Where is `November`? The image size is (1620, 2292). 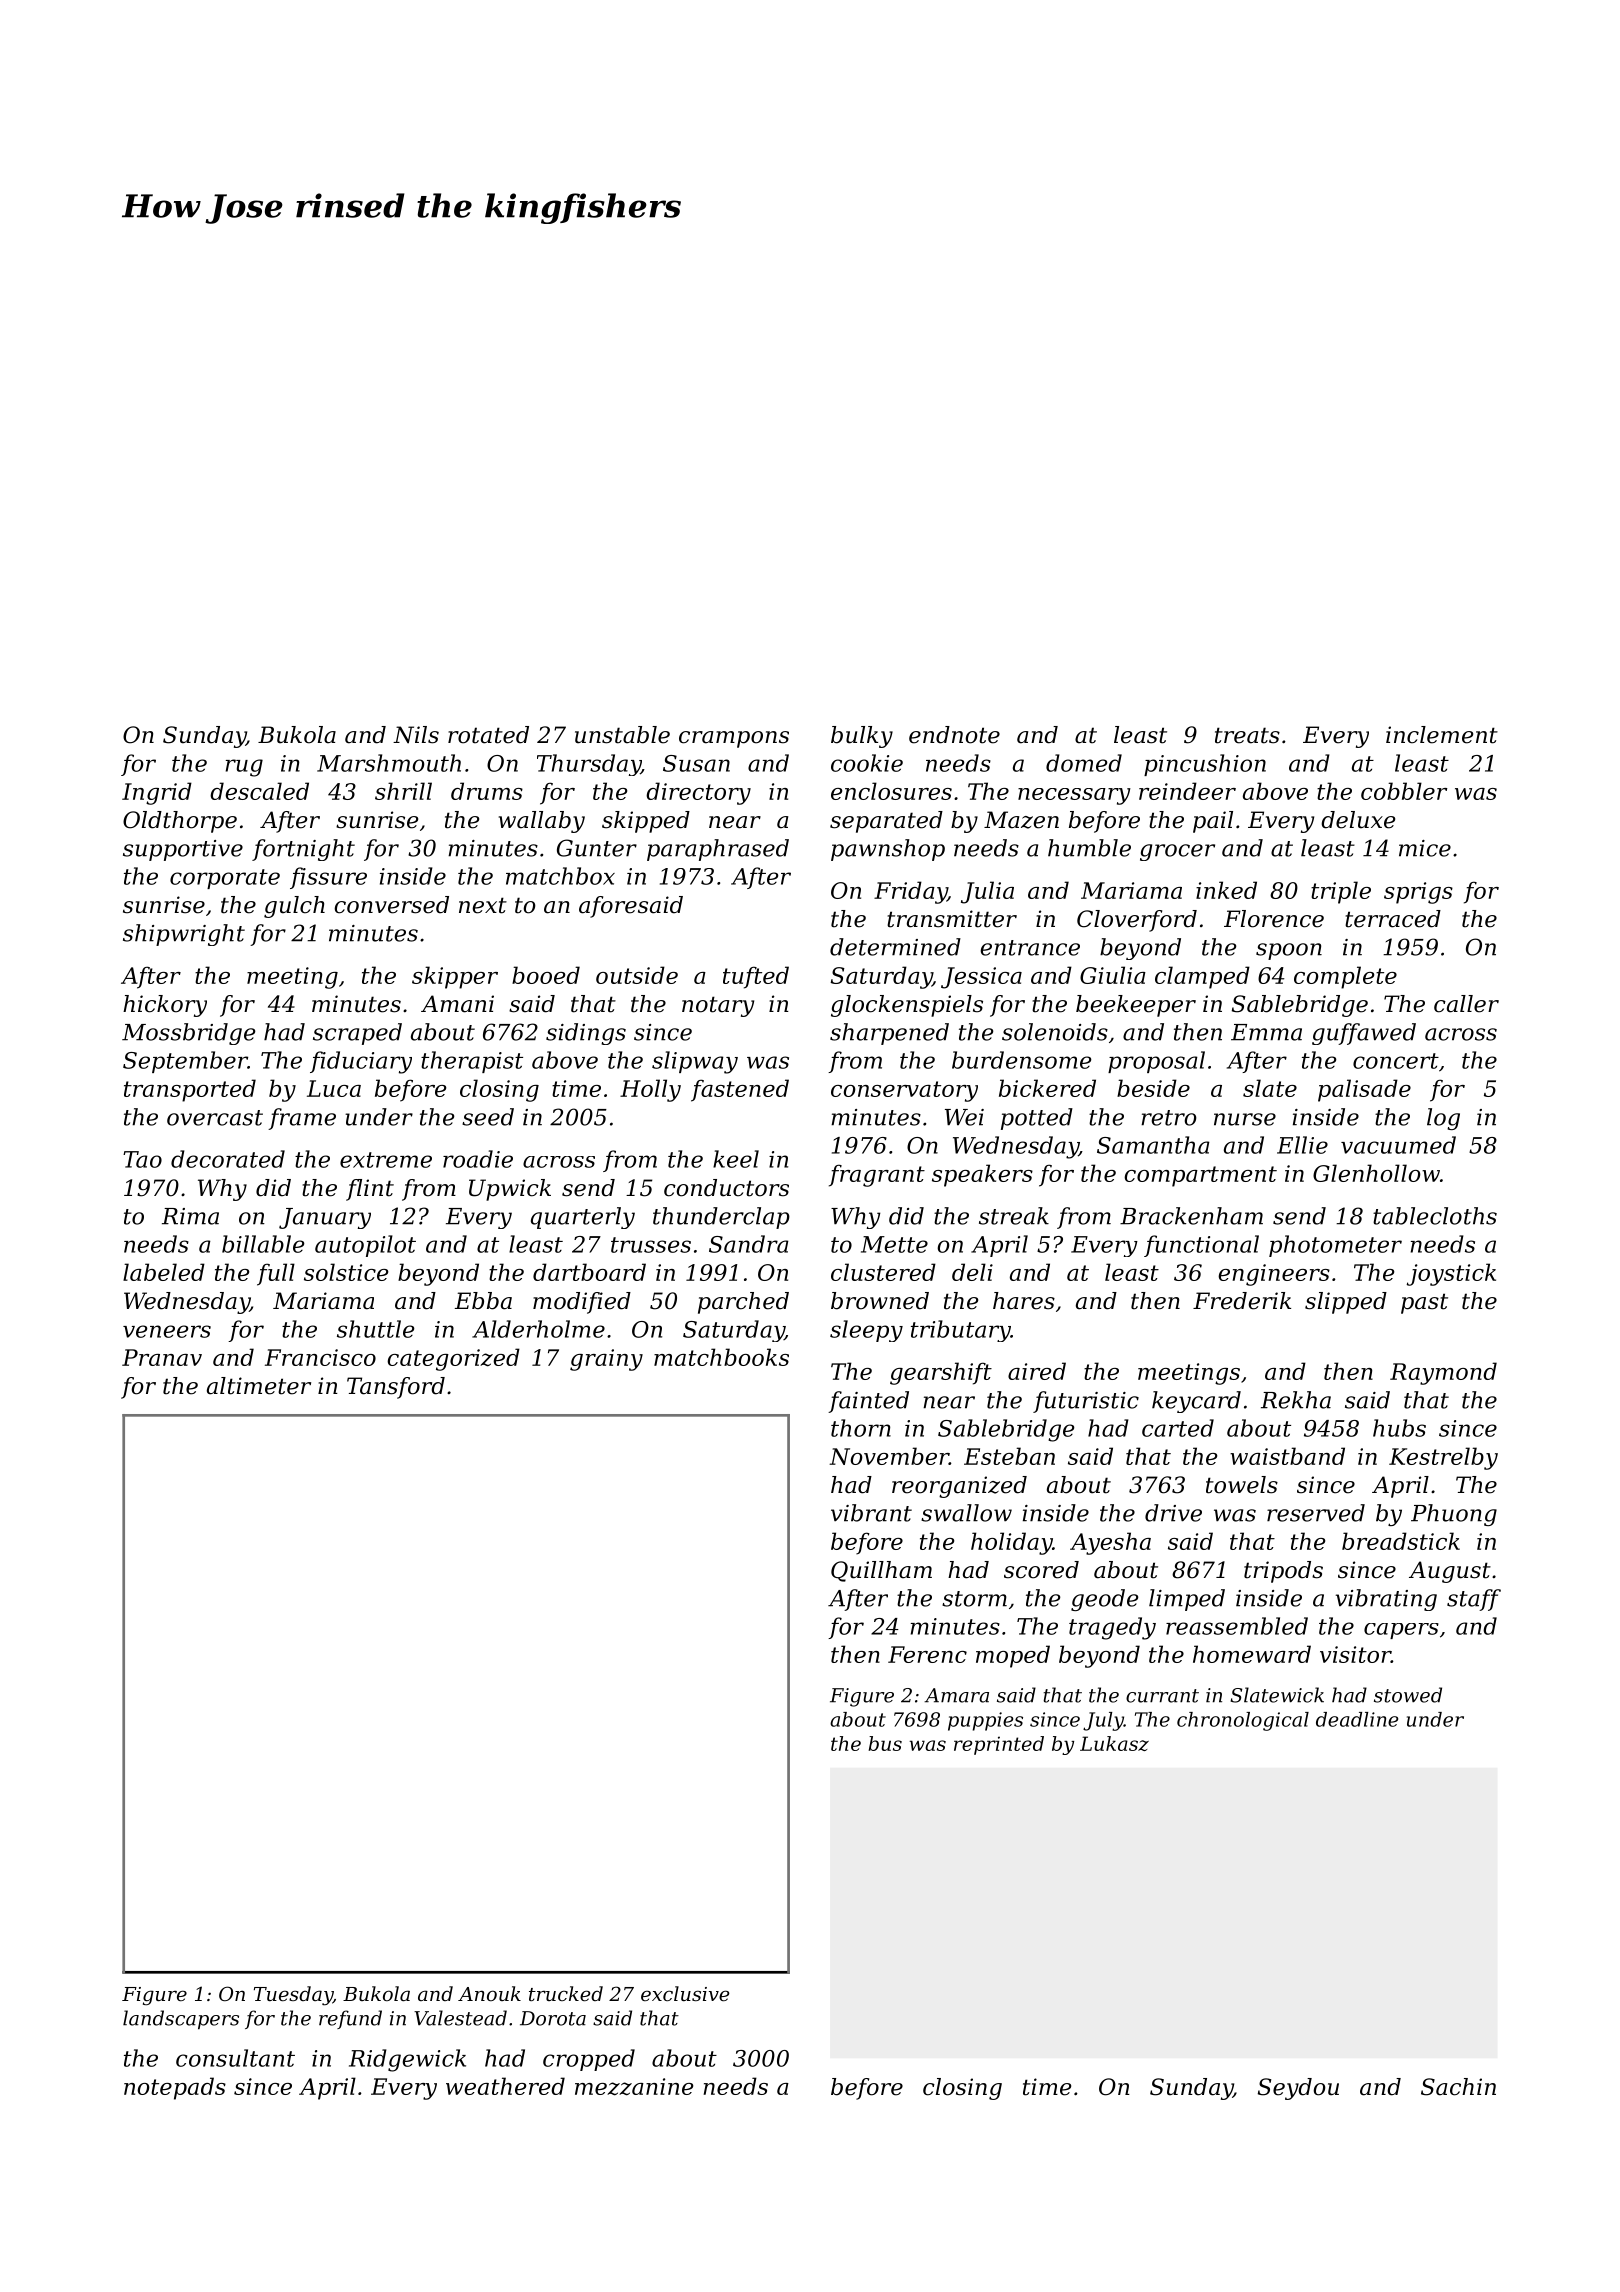
November is located at coordinates (889, 1456).
